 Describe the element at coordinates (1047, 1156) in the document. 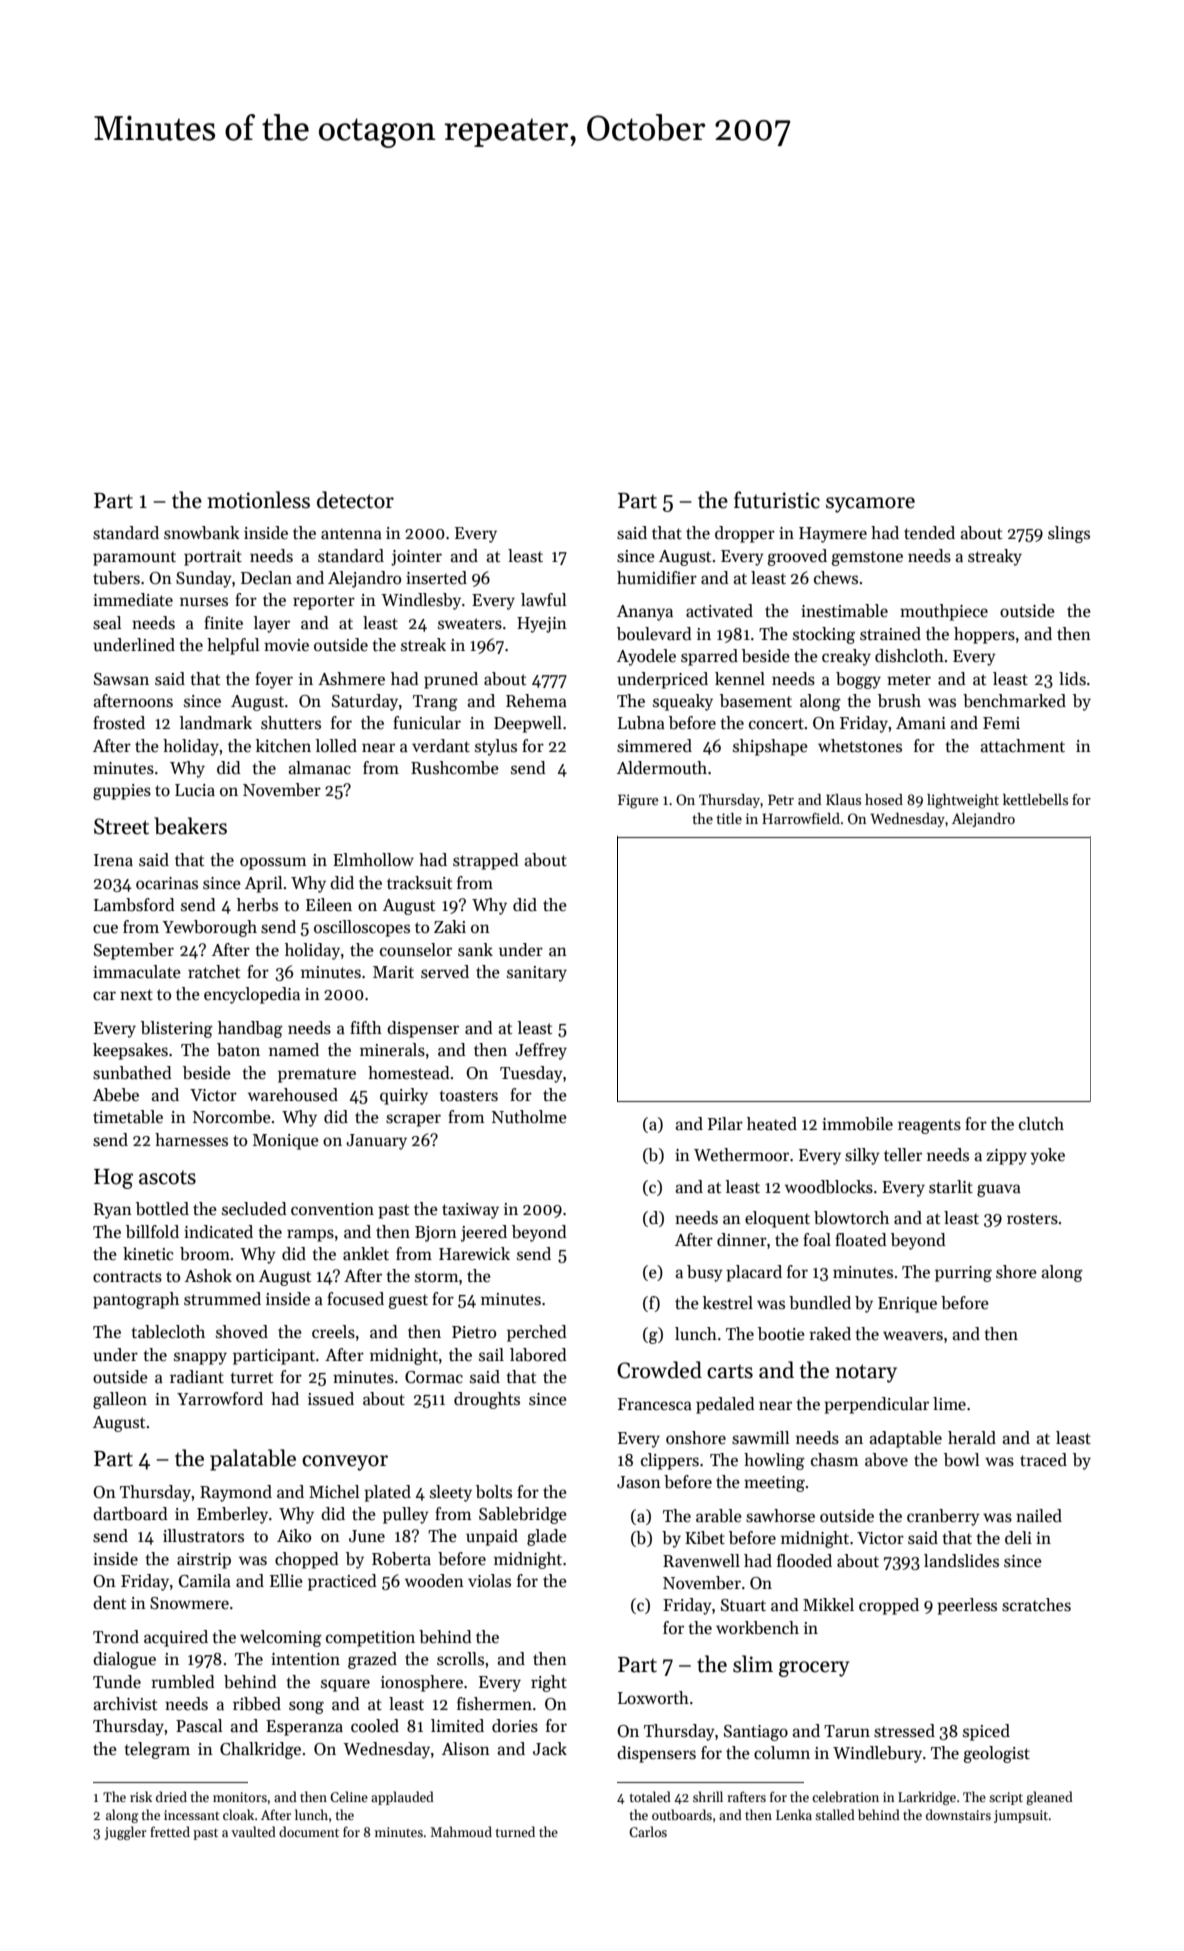

I see `yoke` at that location.
